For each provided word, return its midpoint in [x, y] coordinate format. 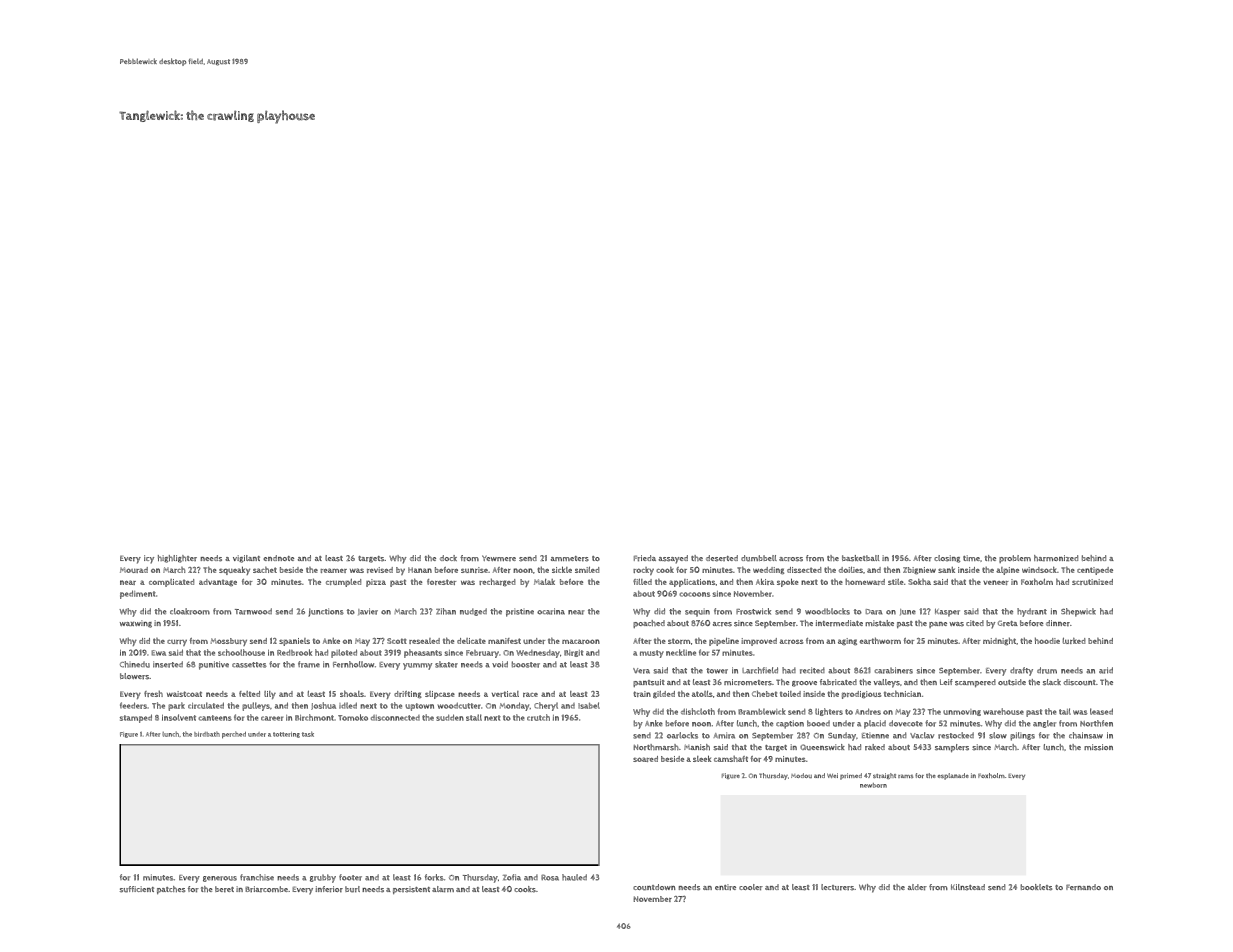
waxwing [136, 624]
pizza [376, 583]
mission [1098, 747]
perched [234, 735]
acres [722, 624]
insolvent [179, 717]
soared [645, 759]
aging [847, 641]
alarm [443, 889]
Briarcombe [266, 889]
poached [649, 624]
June [908, 612]
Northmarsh [656, 747]
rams [905, 776]
